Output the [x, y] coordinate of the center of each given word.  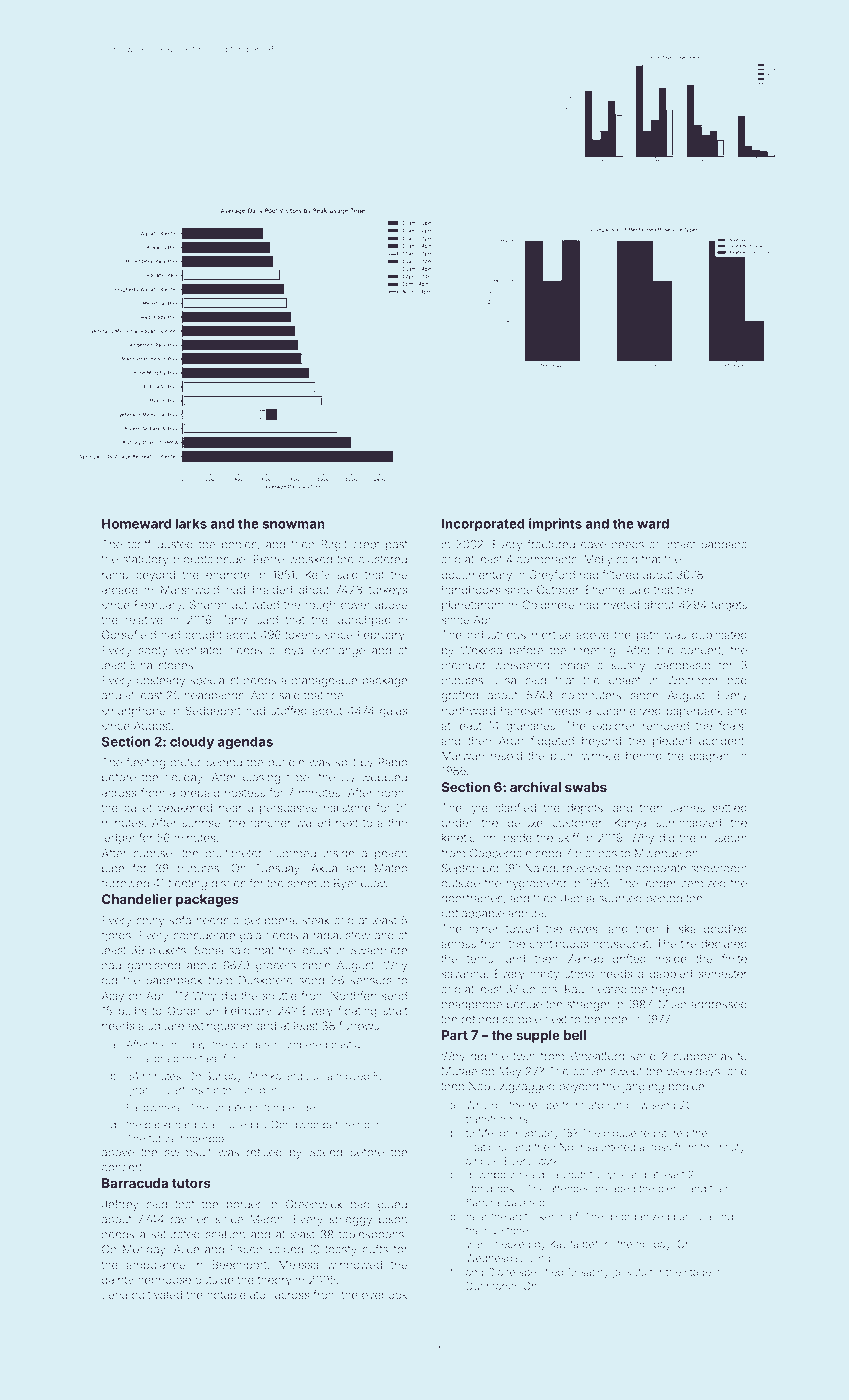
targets [729, 606]
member [464, 665]
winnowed [354, 1264]
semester [722, 974]
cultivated [157, 1294]
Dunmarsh [491, 1286]
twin [524, 1056]
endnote [228, 575]
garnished [154, 966]
